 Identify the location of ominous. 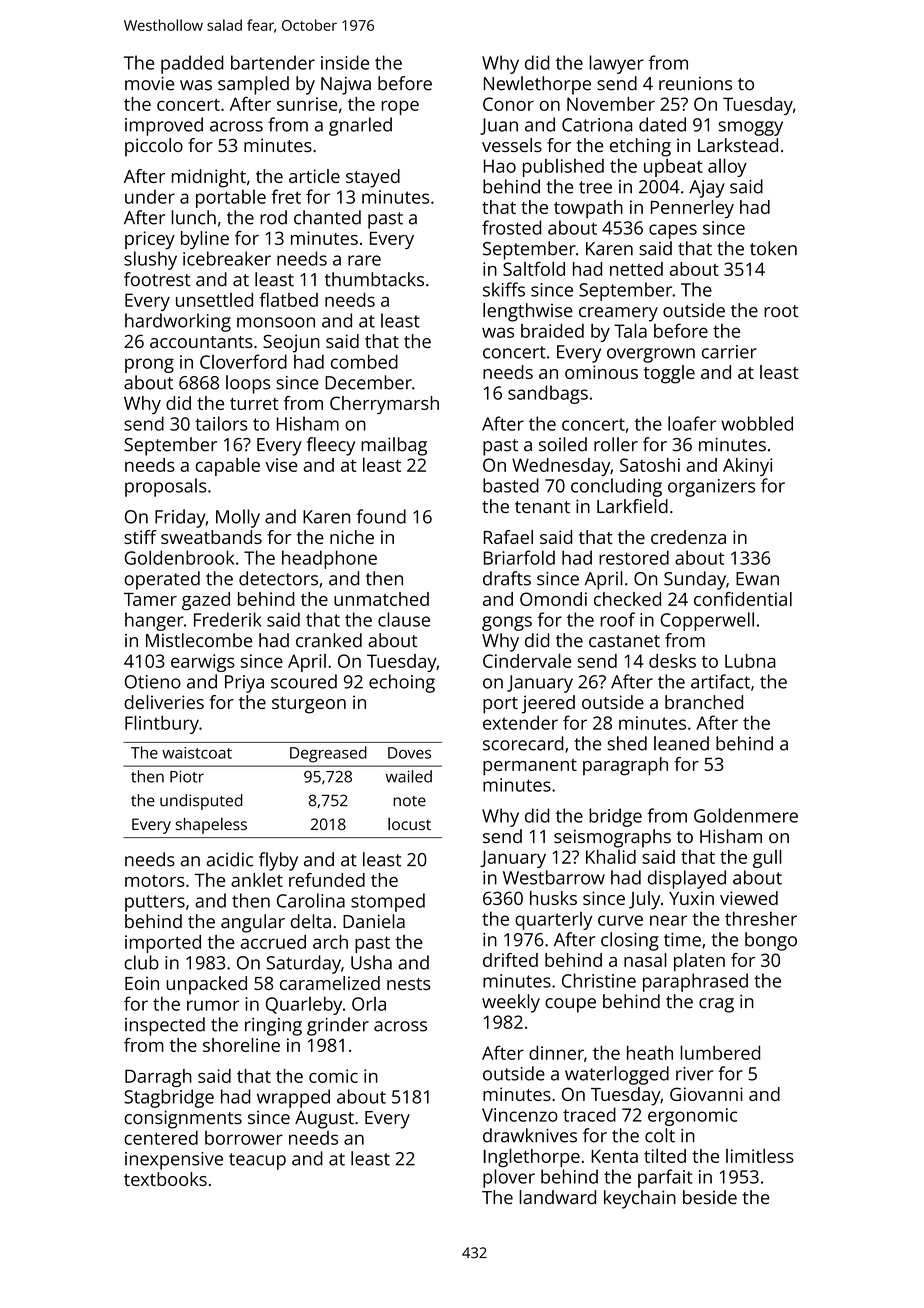
(601, 372).
